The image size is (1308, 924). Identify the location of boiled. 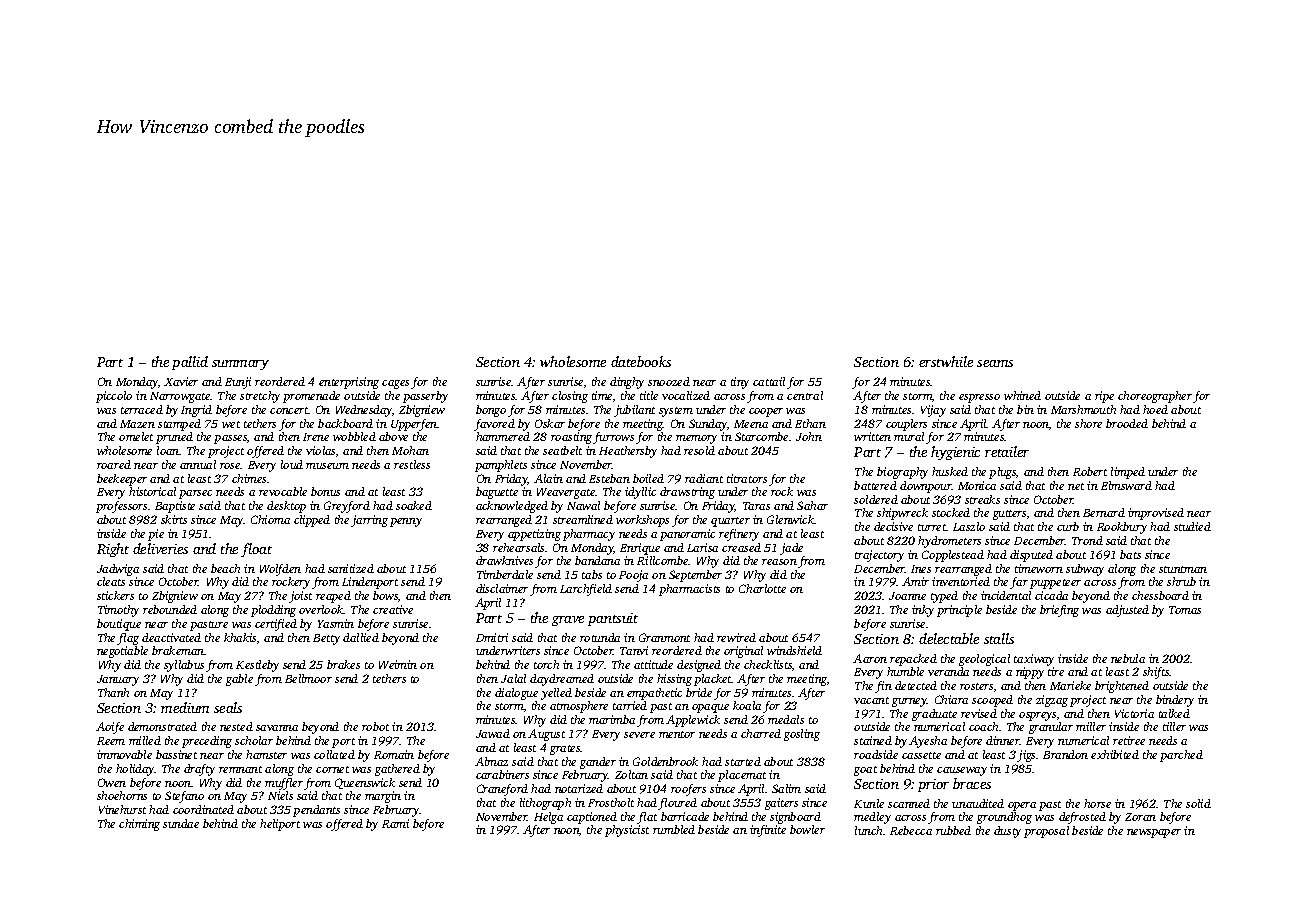
(648, 478).
